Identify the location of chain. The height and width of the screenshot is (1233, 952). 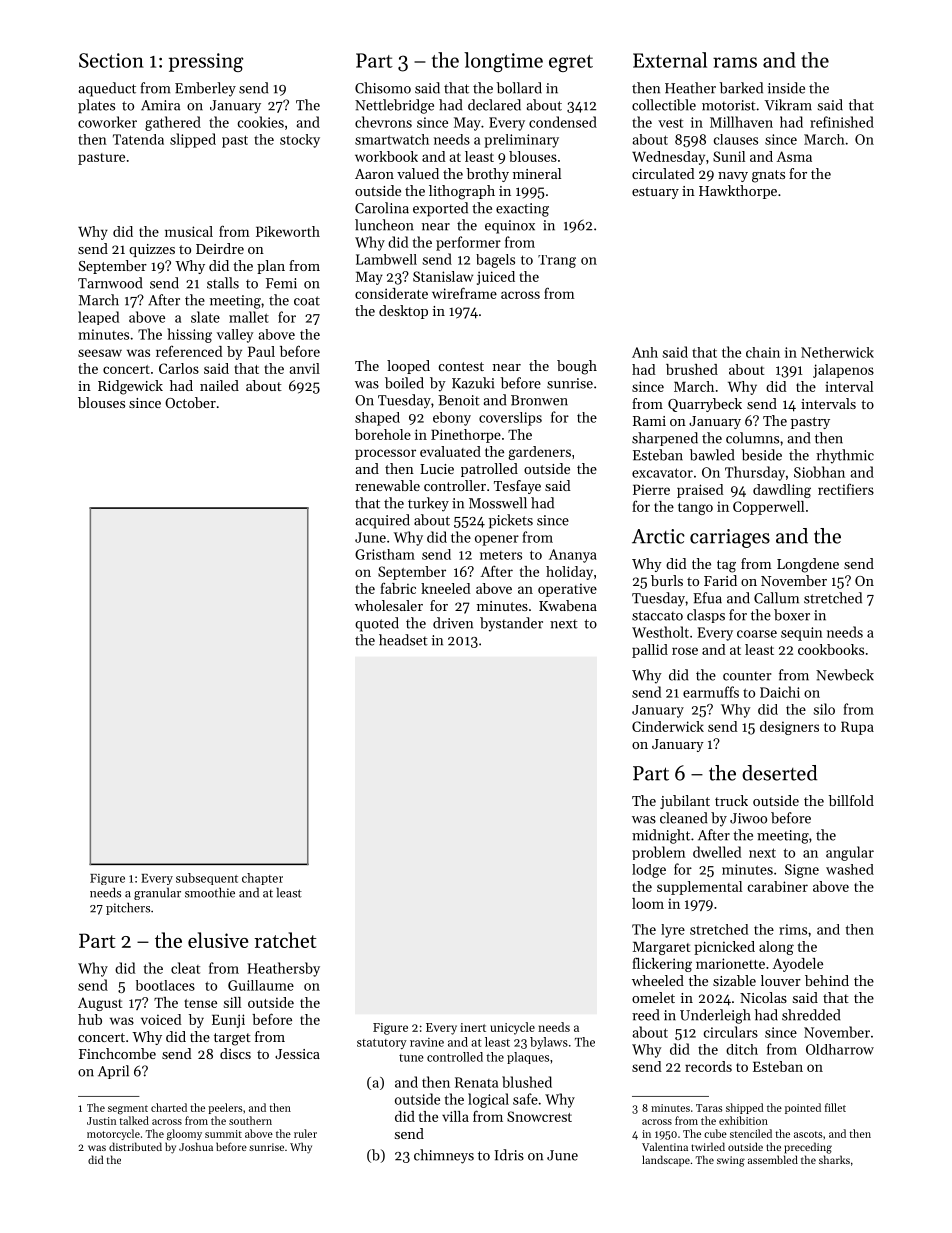
(763, 352).
